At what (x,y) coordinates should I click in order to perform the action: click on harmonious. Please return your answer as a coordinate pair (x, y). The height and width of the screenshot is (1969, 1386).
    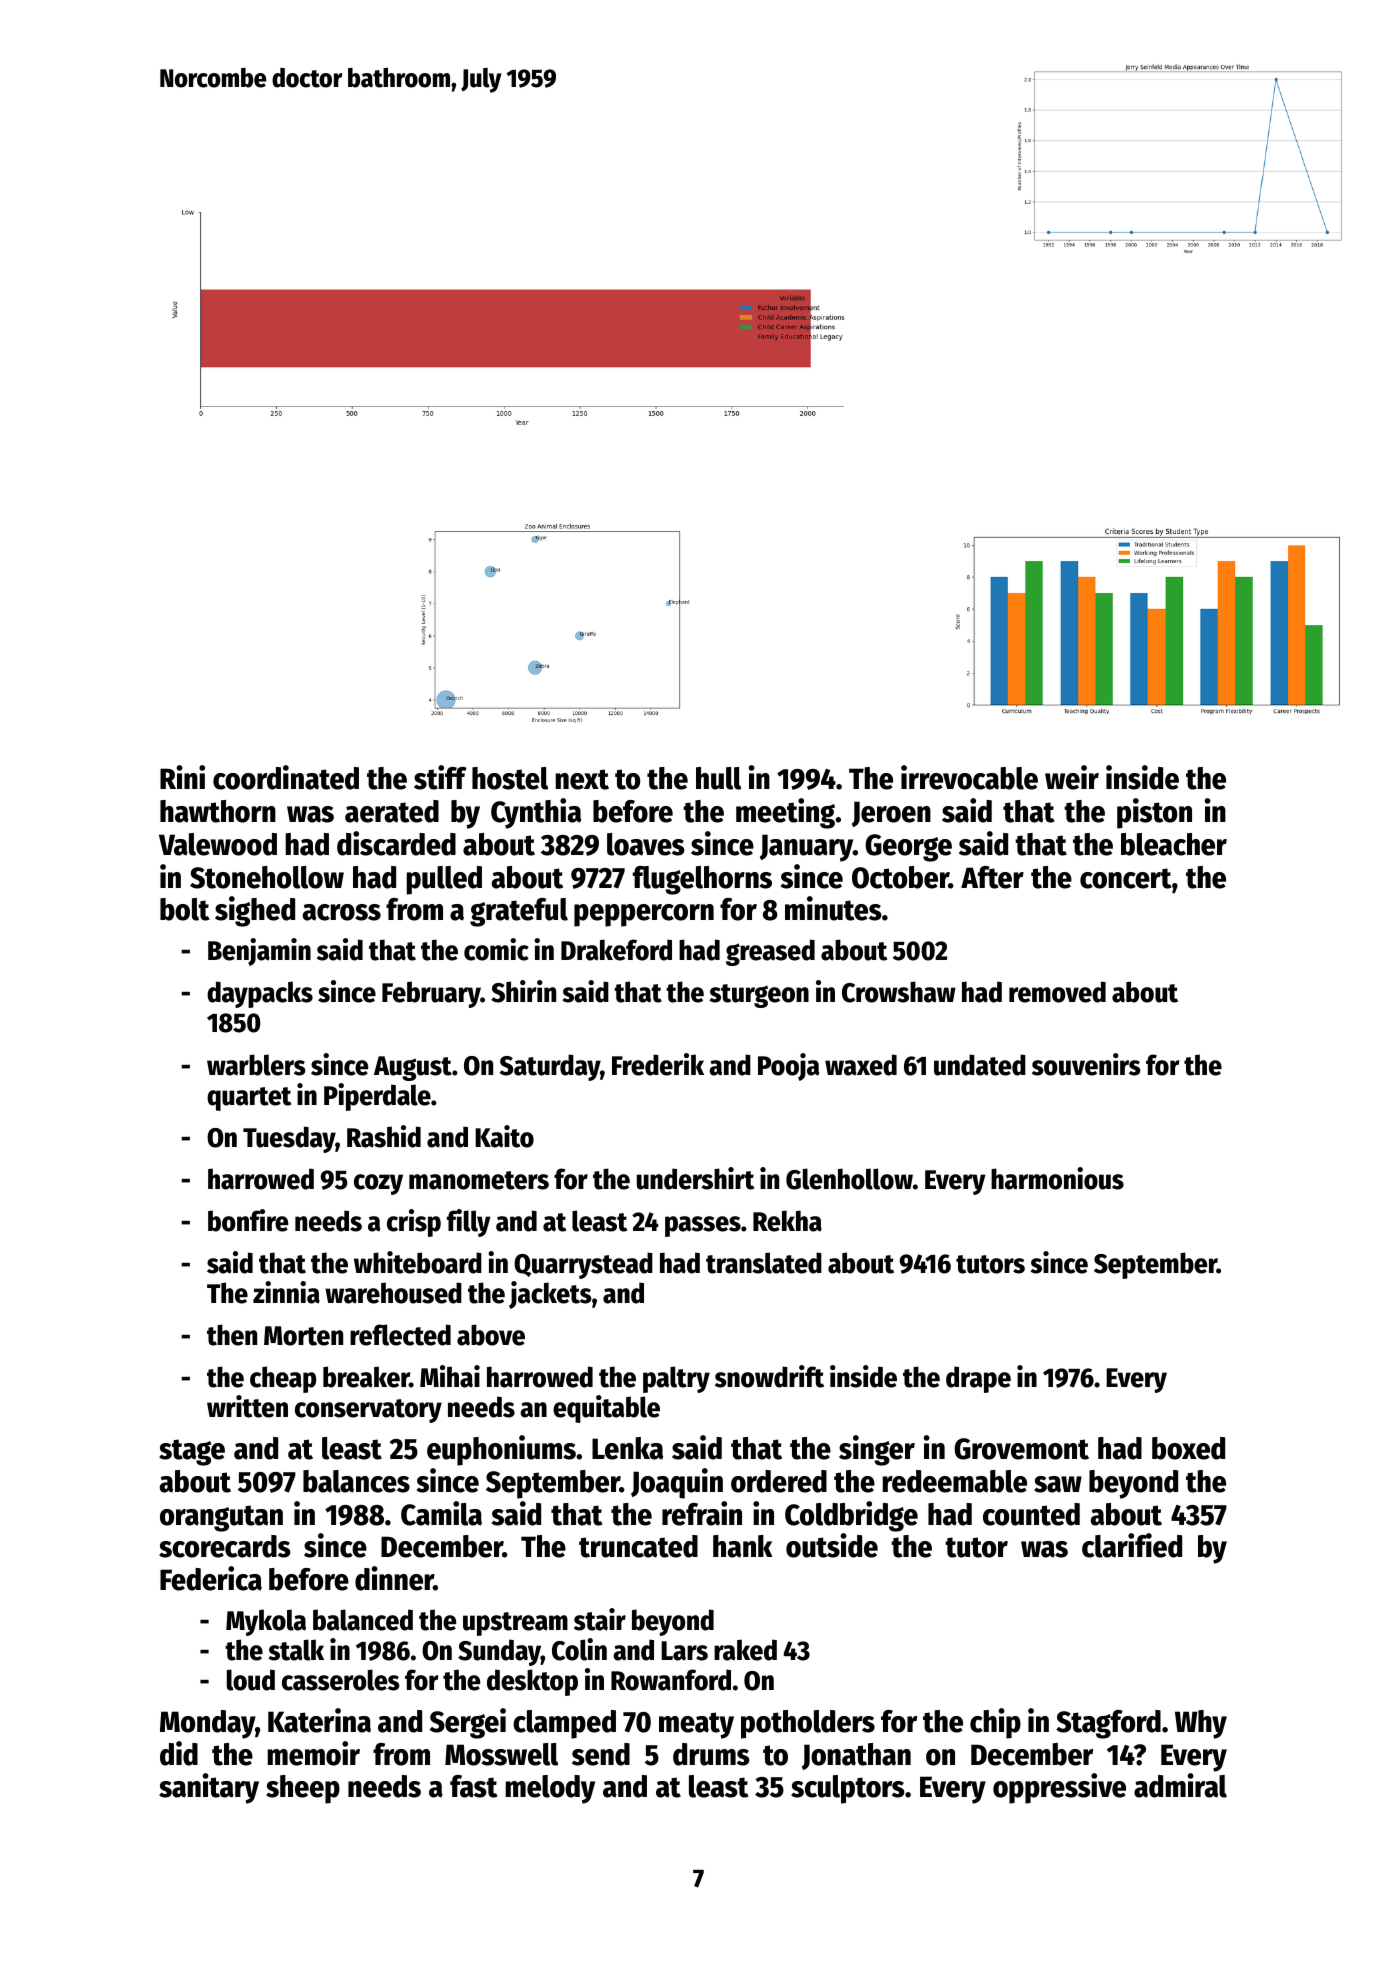
    Looking at the image, I should click on (1057, 1178).
